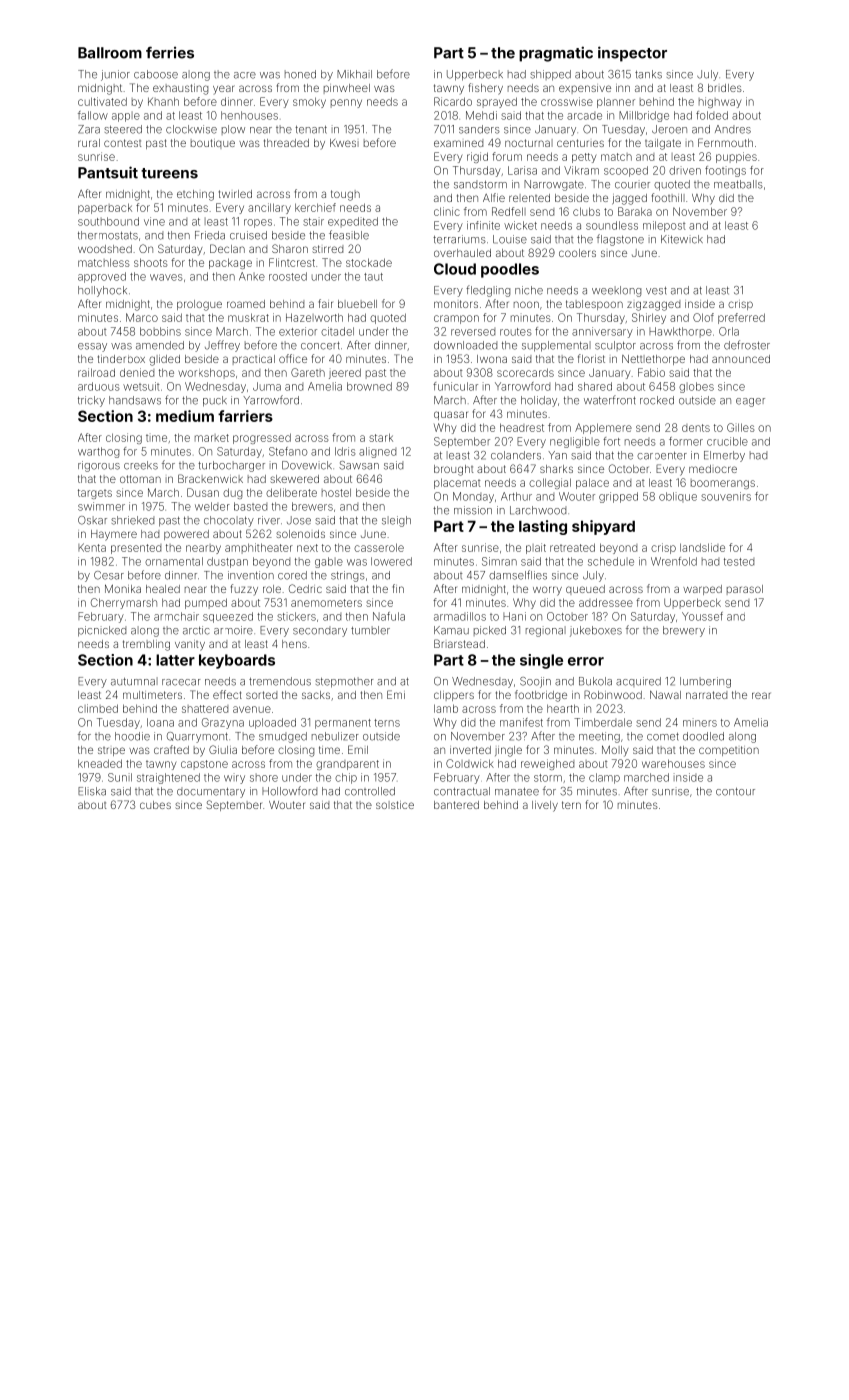 The image size is (849, 1400). Describe the element at coordinates (745, 590) in the screenshot. I see `parasol` at that location.
